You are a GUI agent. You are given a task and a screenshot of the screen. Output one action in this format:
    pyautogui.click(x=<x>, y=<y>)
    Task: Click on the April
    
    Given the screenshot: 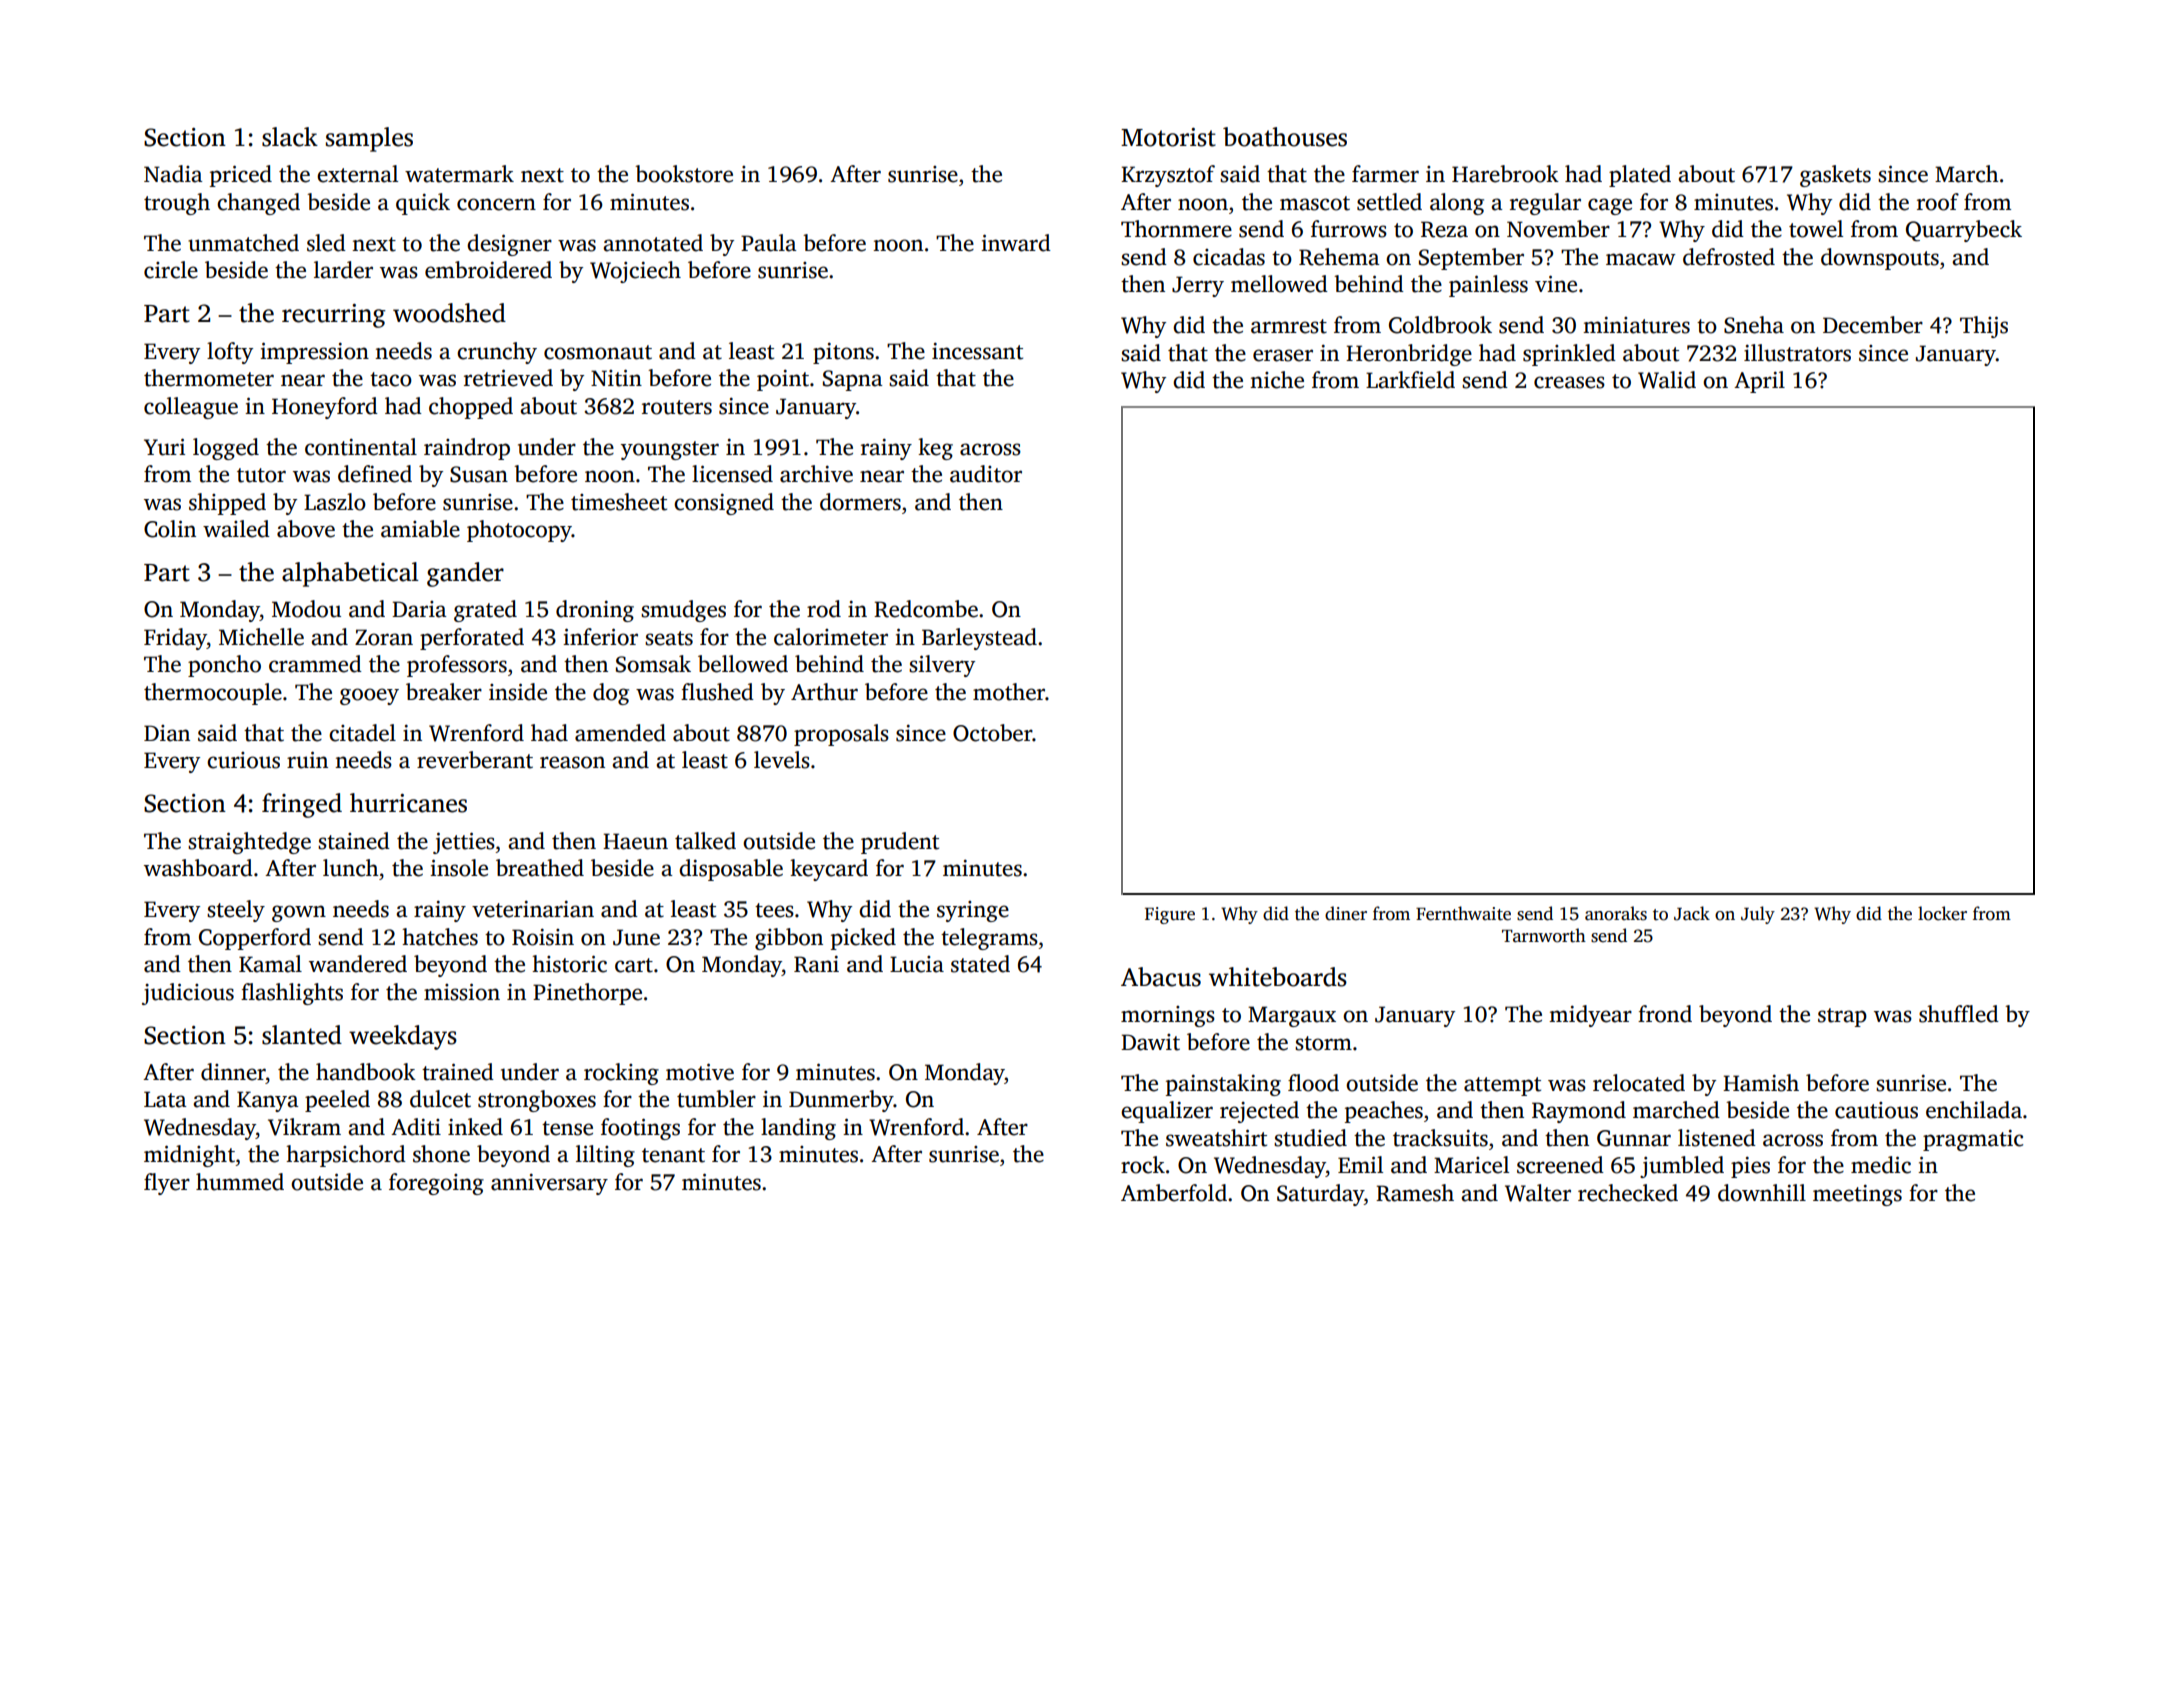 What is the action you would take?
    pyautogui.click(x=1759, y=382)
